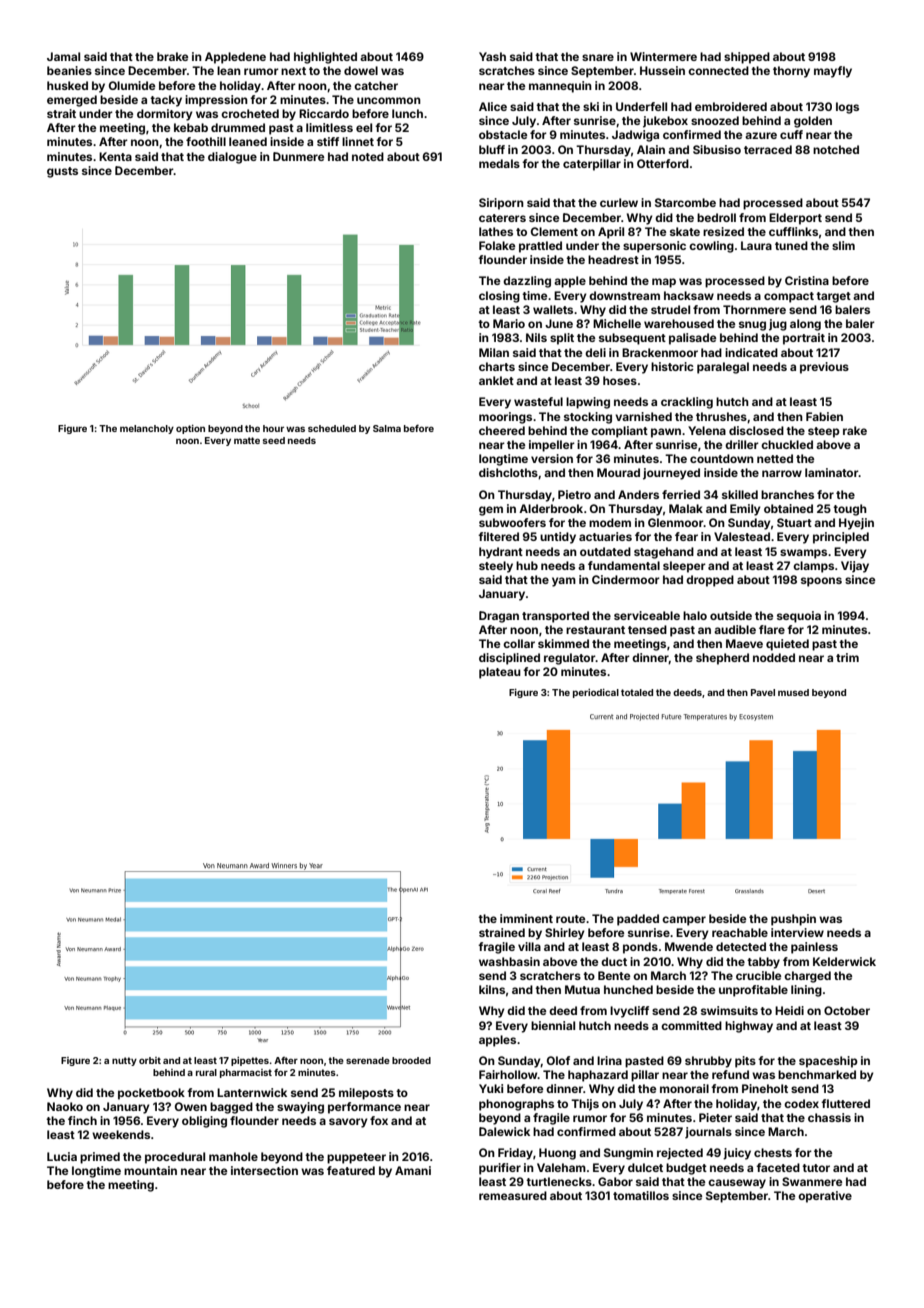 The width and height of the image is (924, 1308). I want to click on Kenta, so click(115, 156).
